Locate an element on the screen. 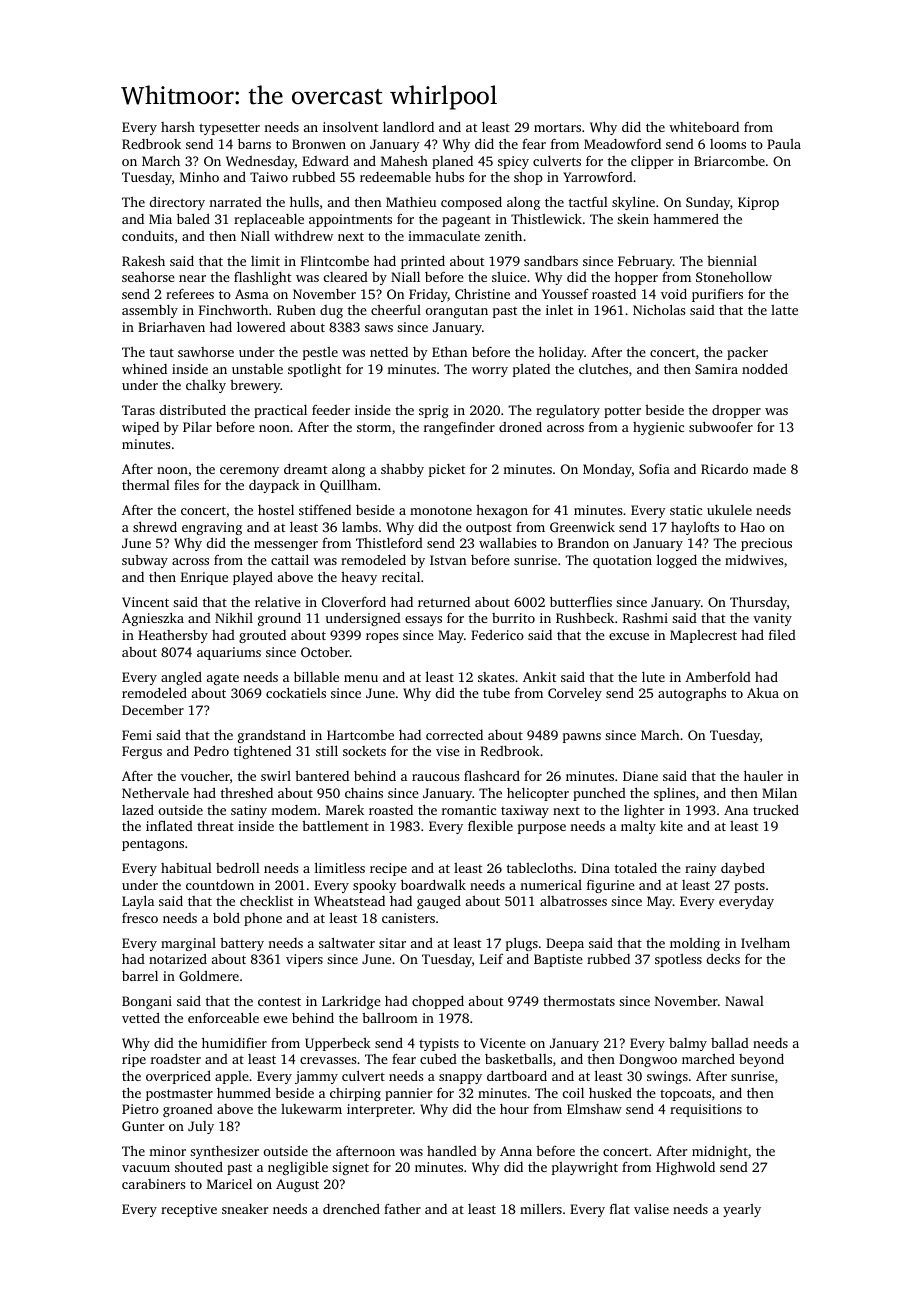 The image size is (924, 1308). millers is located at coordinates (541, 1208).
